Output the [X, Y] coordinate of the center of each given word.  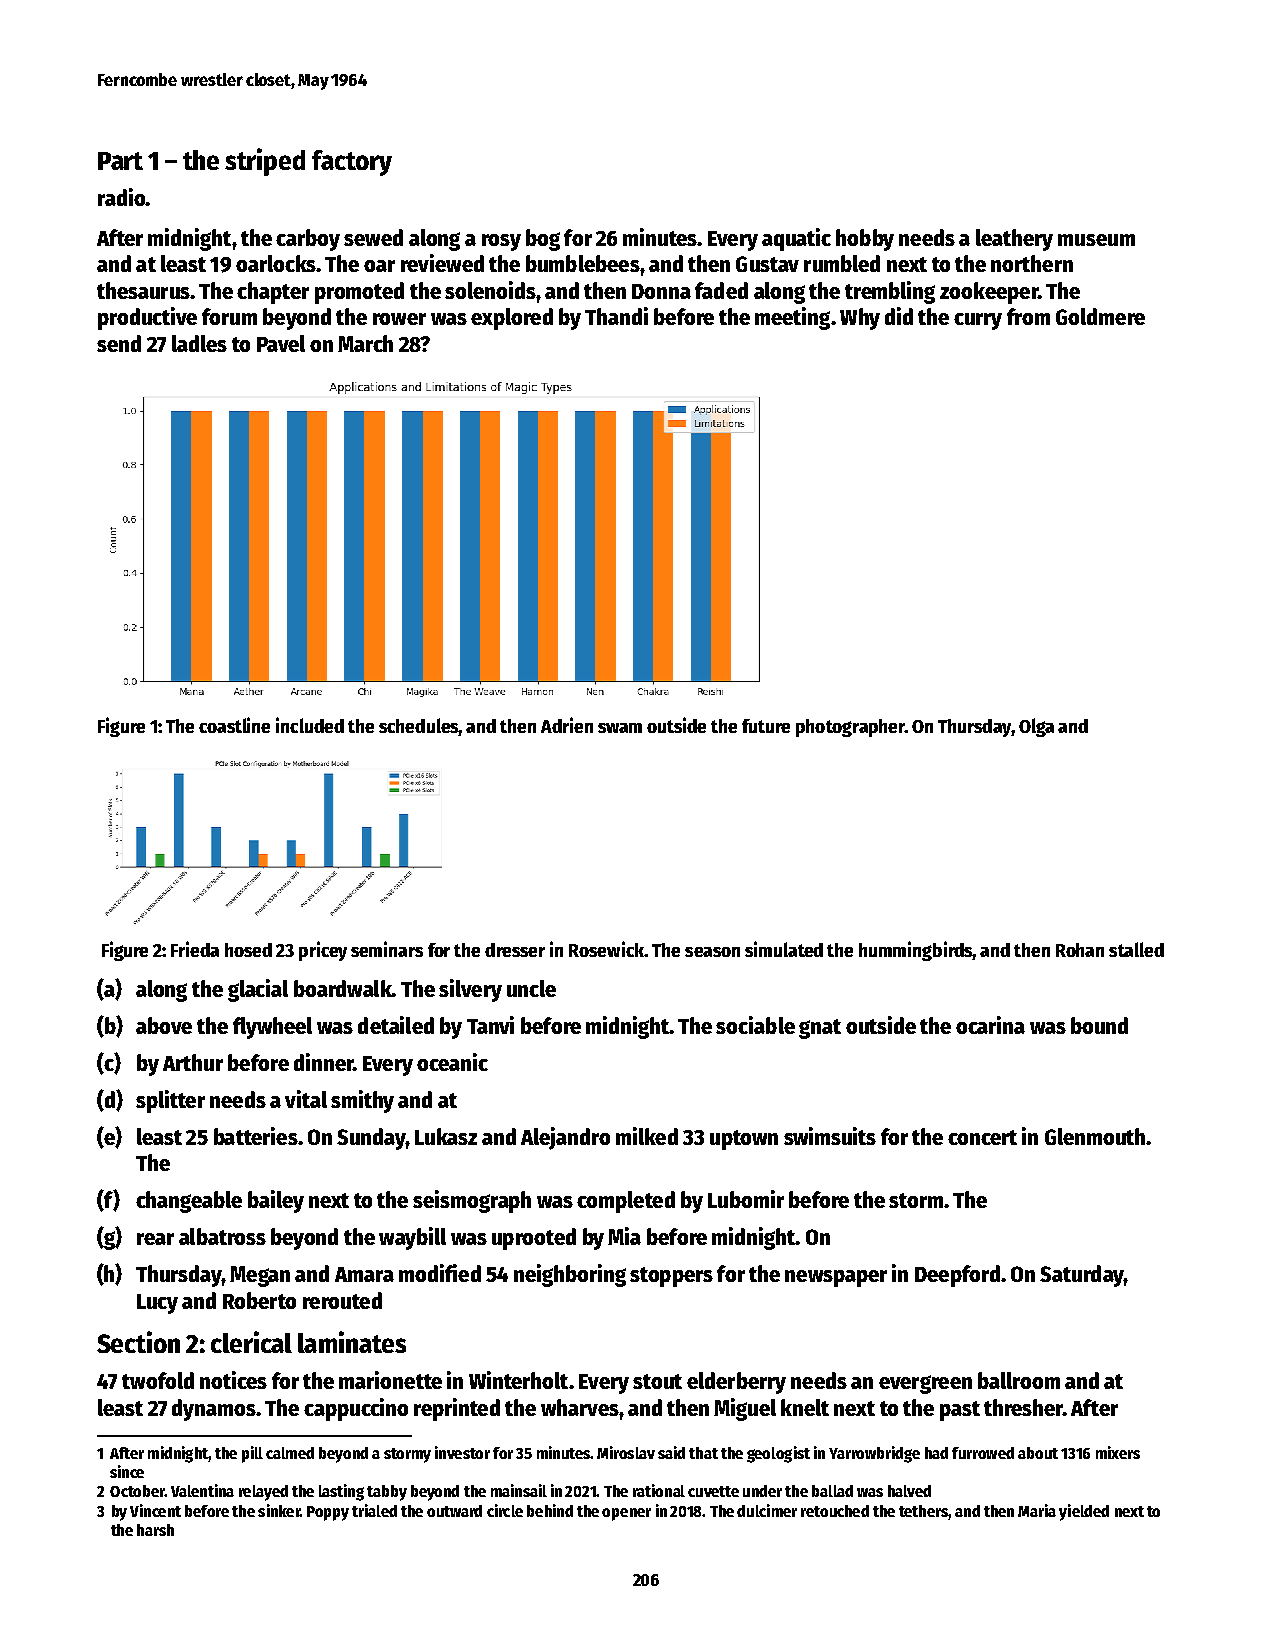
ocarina [990, 1025]
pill [252, 1454]
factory [352, 163]
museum [1096, 240]
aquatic [796, 239]
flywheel [272, 1028]
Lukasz [446, 1136]
